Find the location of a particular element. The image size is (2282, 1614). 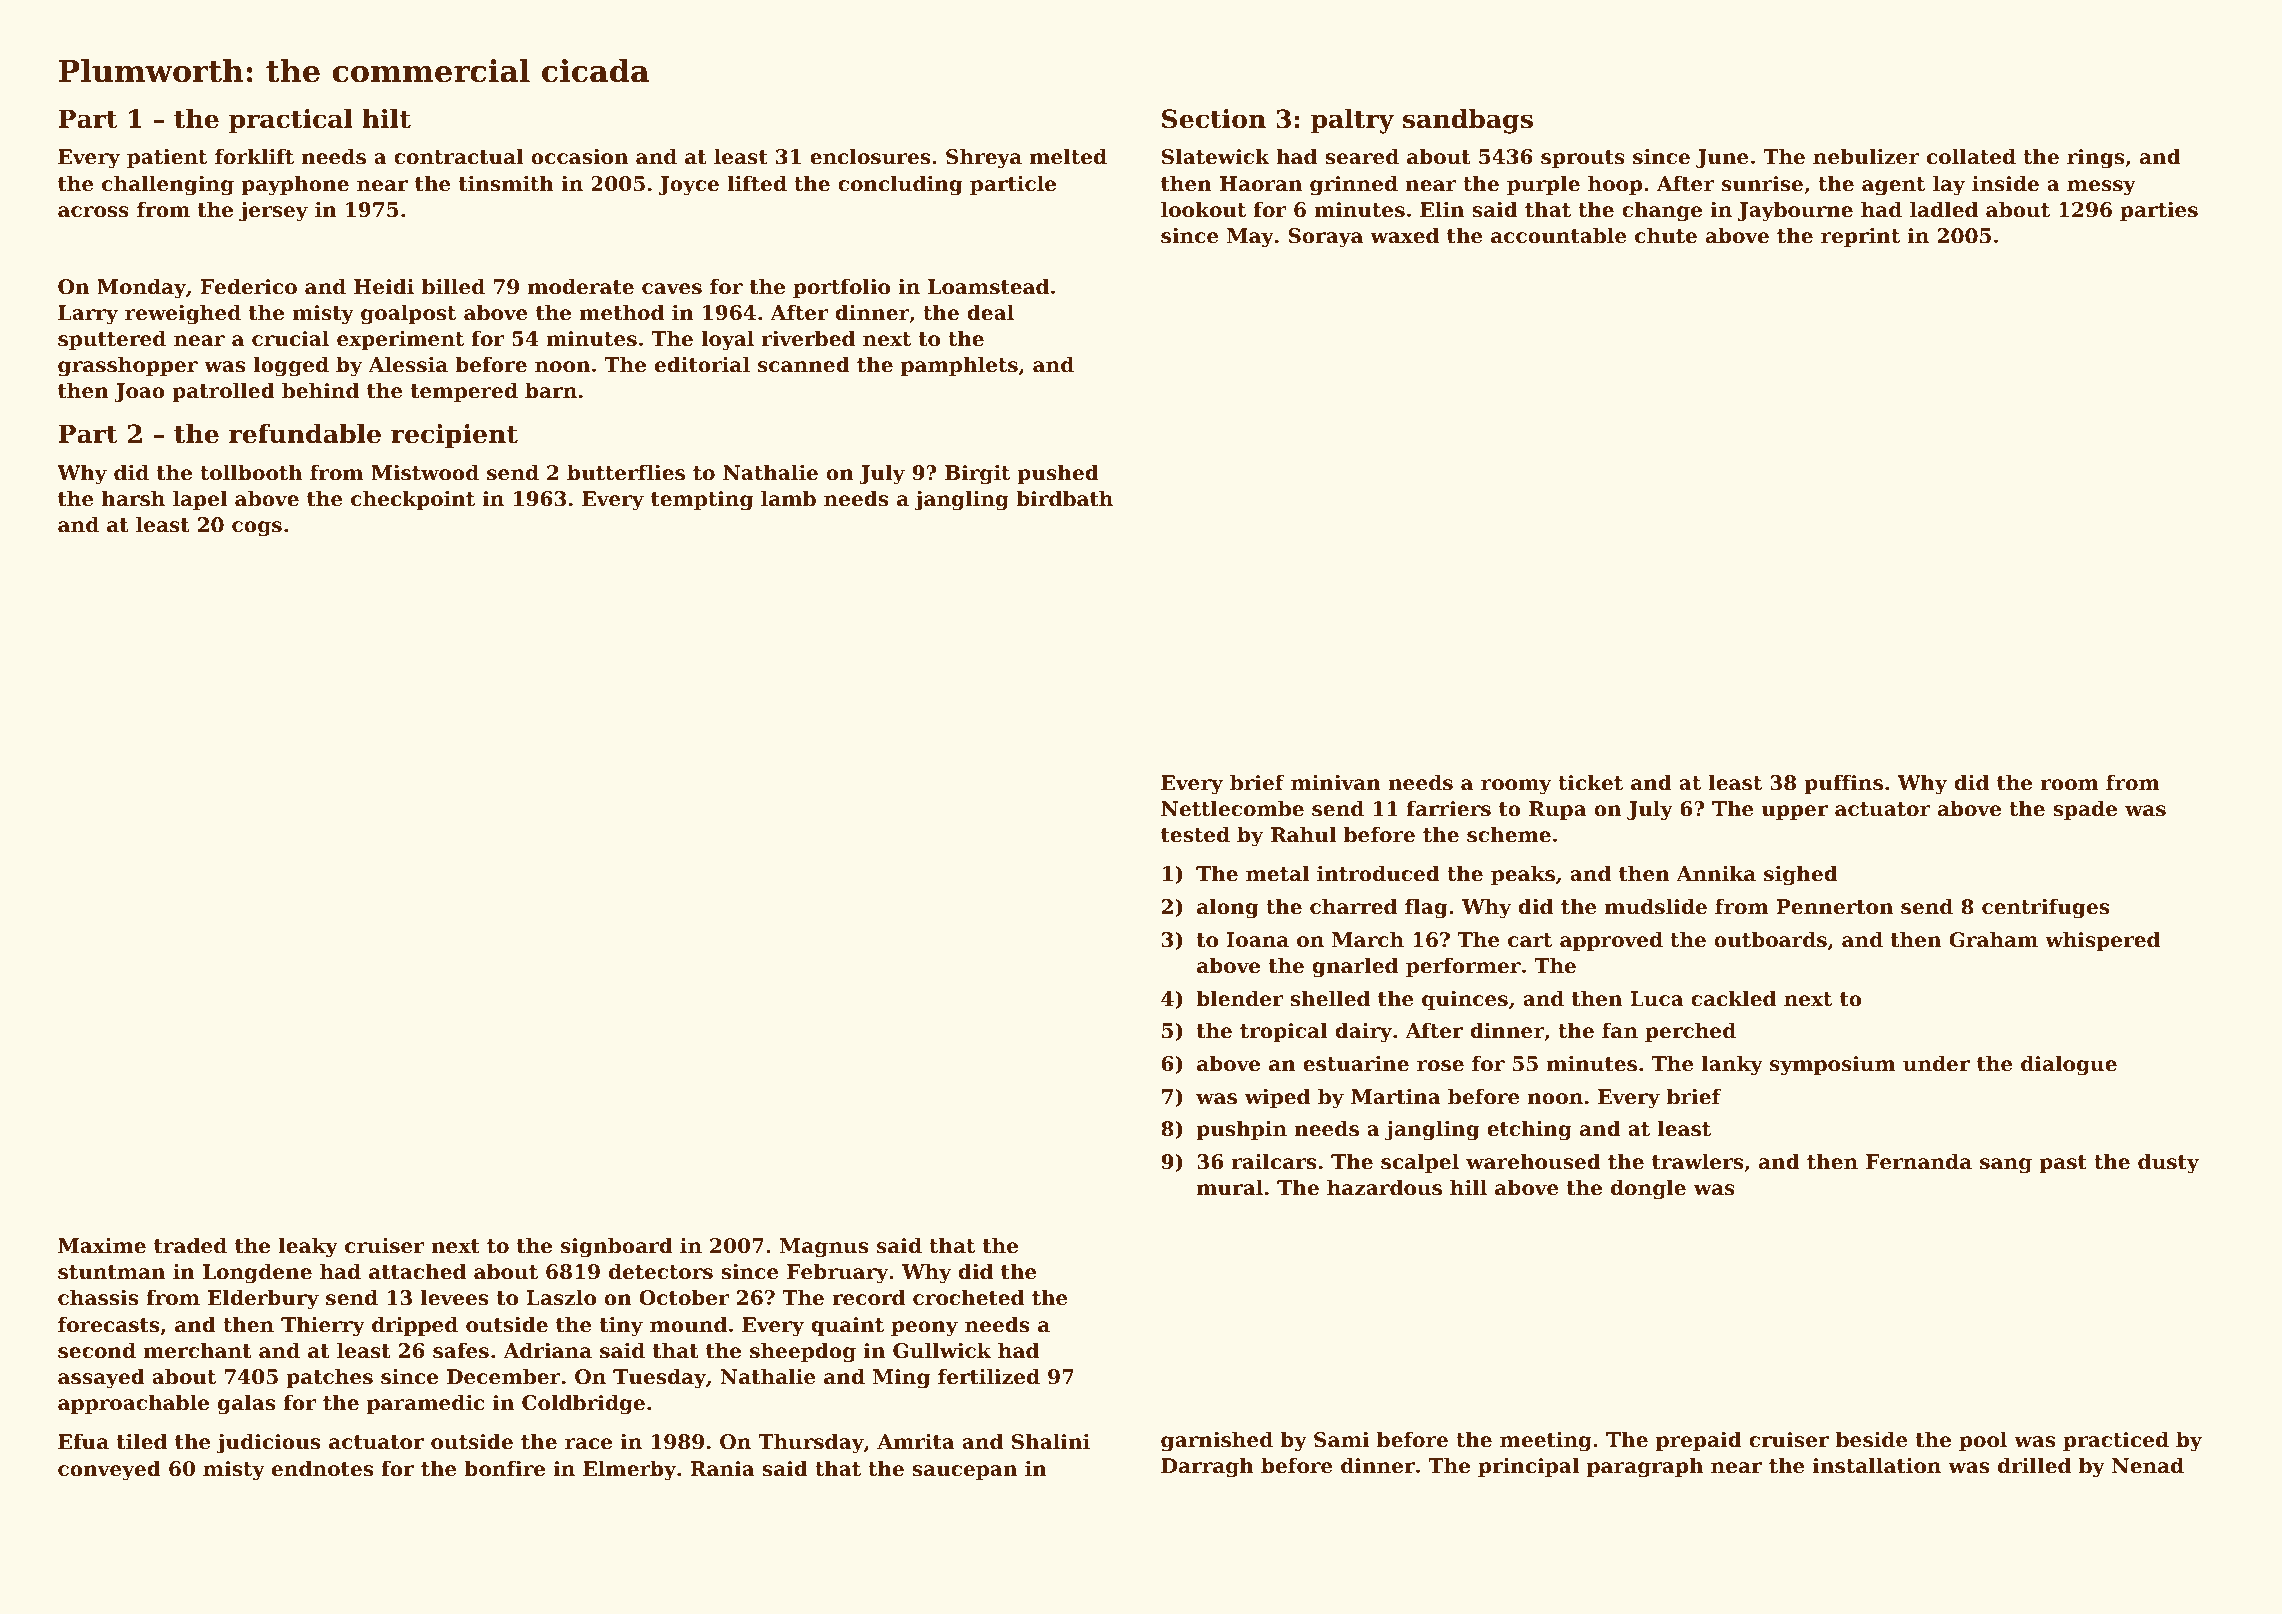

sandbags is located at coordinates (1468, 121).
